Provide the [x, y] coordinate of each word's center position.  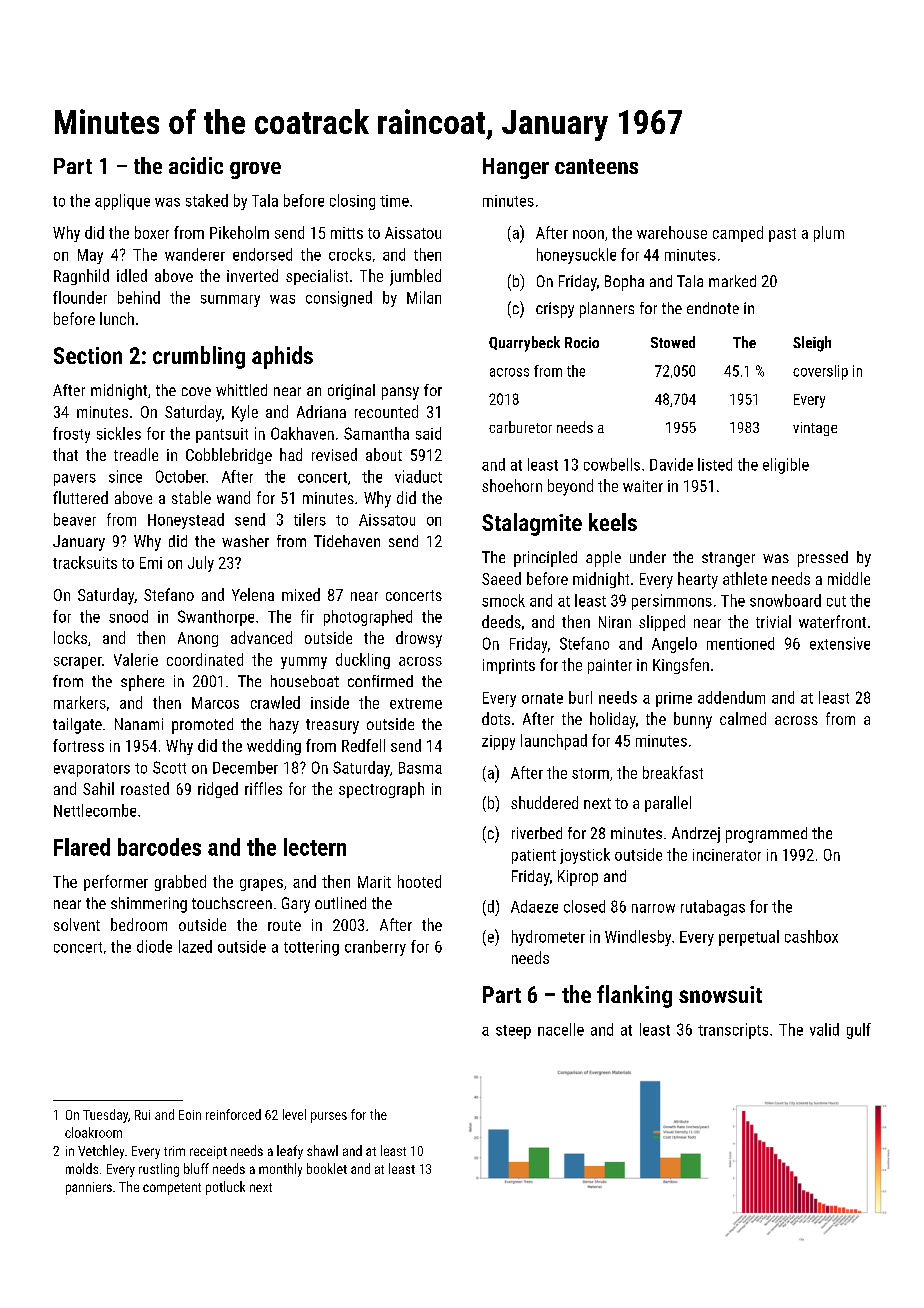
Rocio [582, 342]
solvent [77, 924]
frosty [71, 435]
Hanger [516, 168]
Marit [374, 882]
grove [255, 170]
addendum [731, 697]
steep [513, 1032]
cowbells [612, 464]
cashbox [811, 936]
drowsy [419, 639]
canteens [596, 166]
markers [80, 702]
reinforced [233, 1114]
